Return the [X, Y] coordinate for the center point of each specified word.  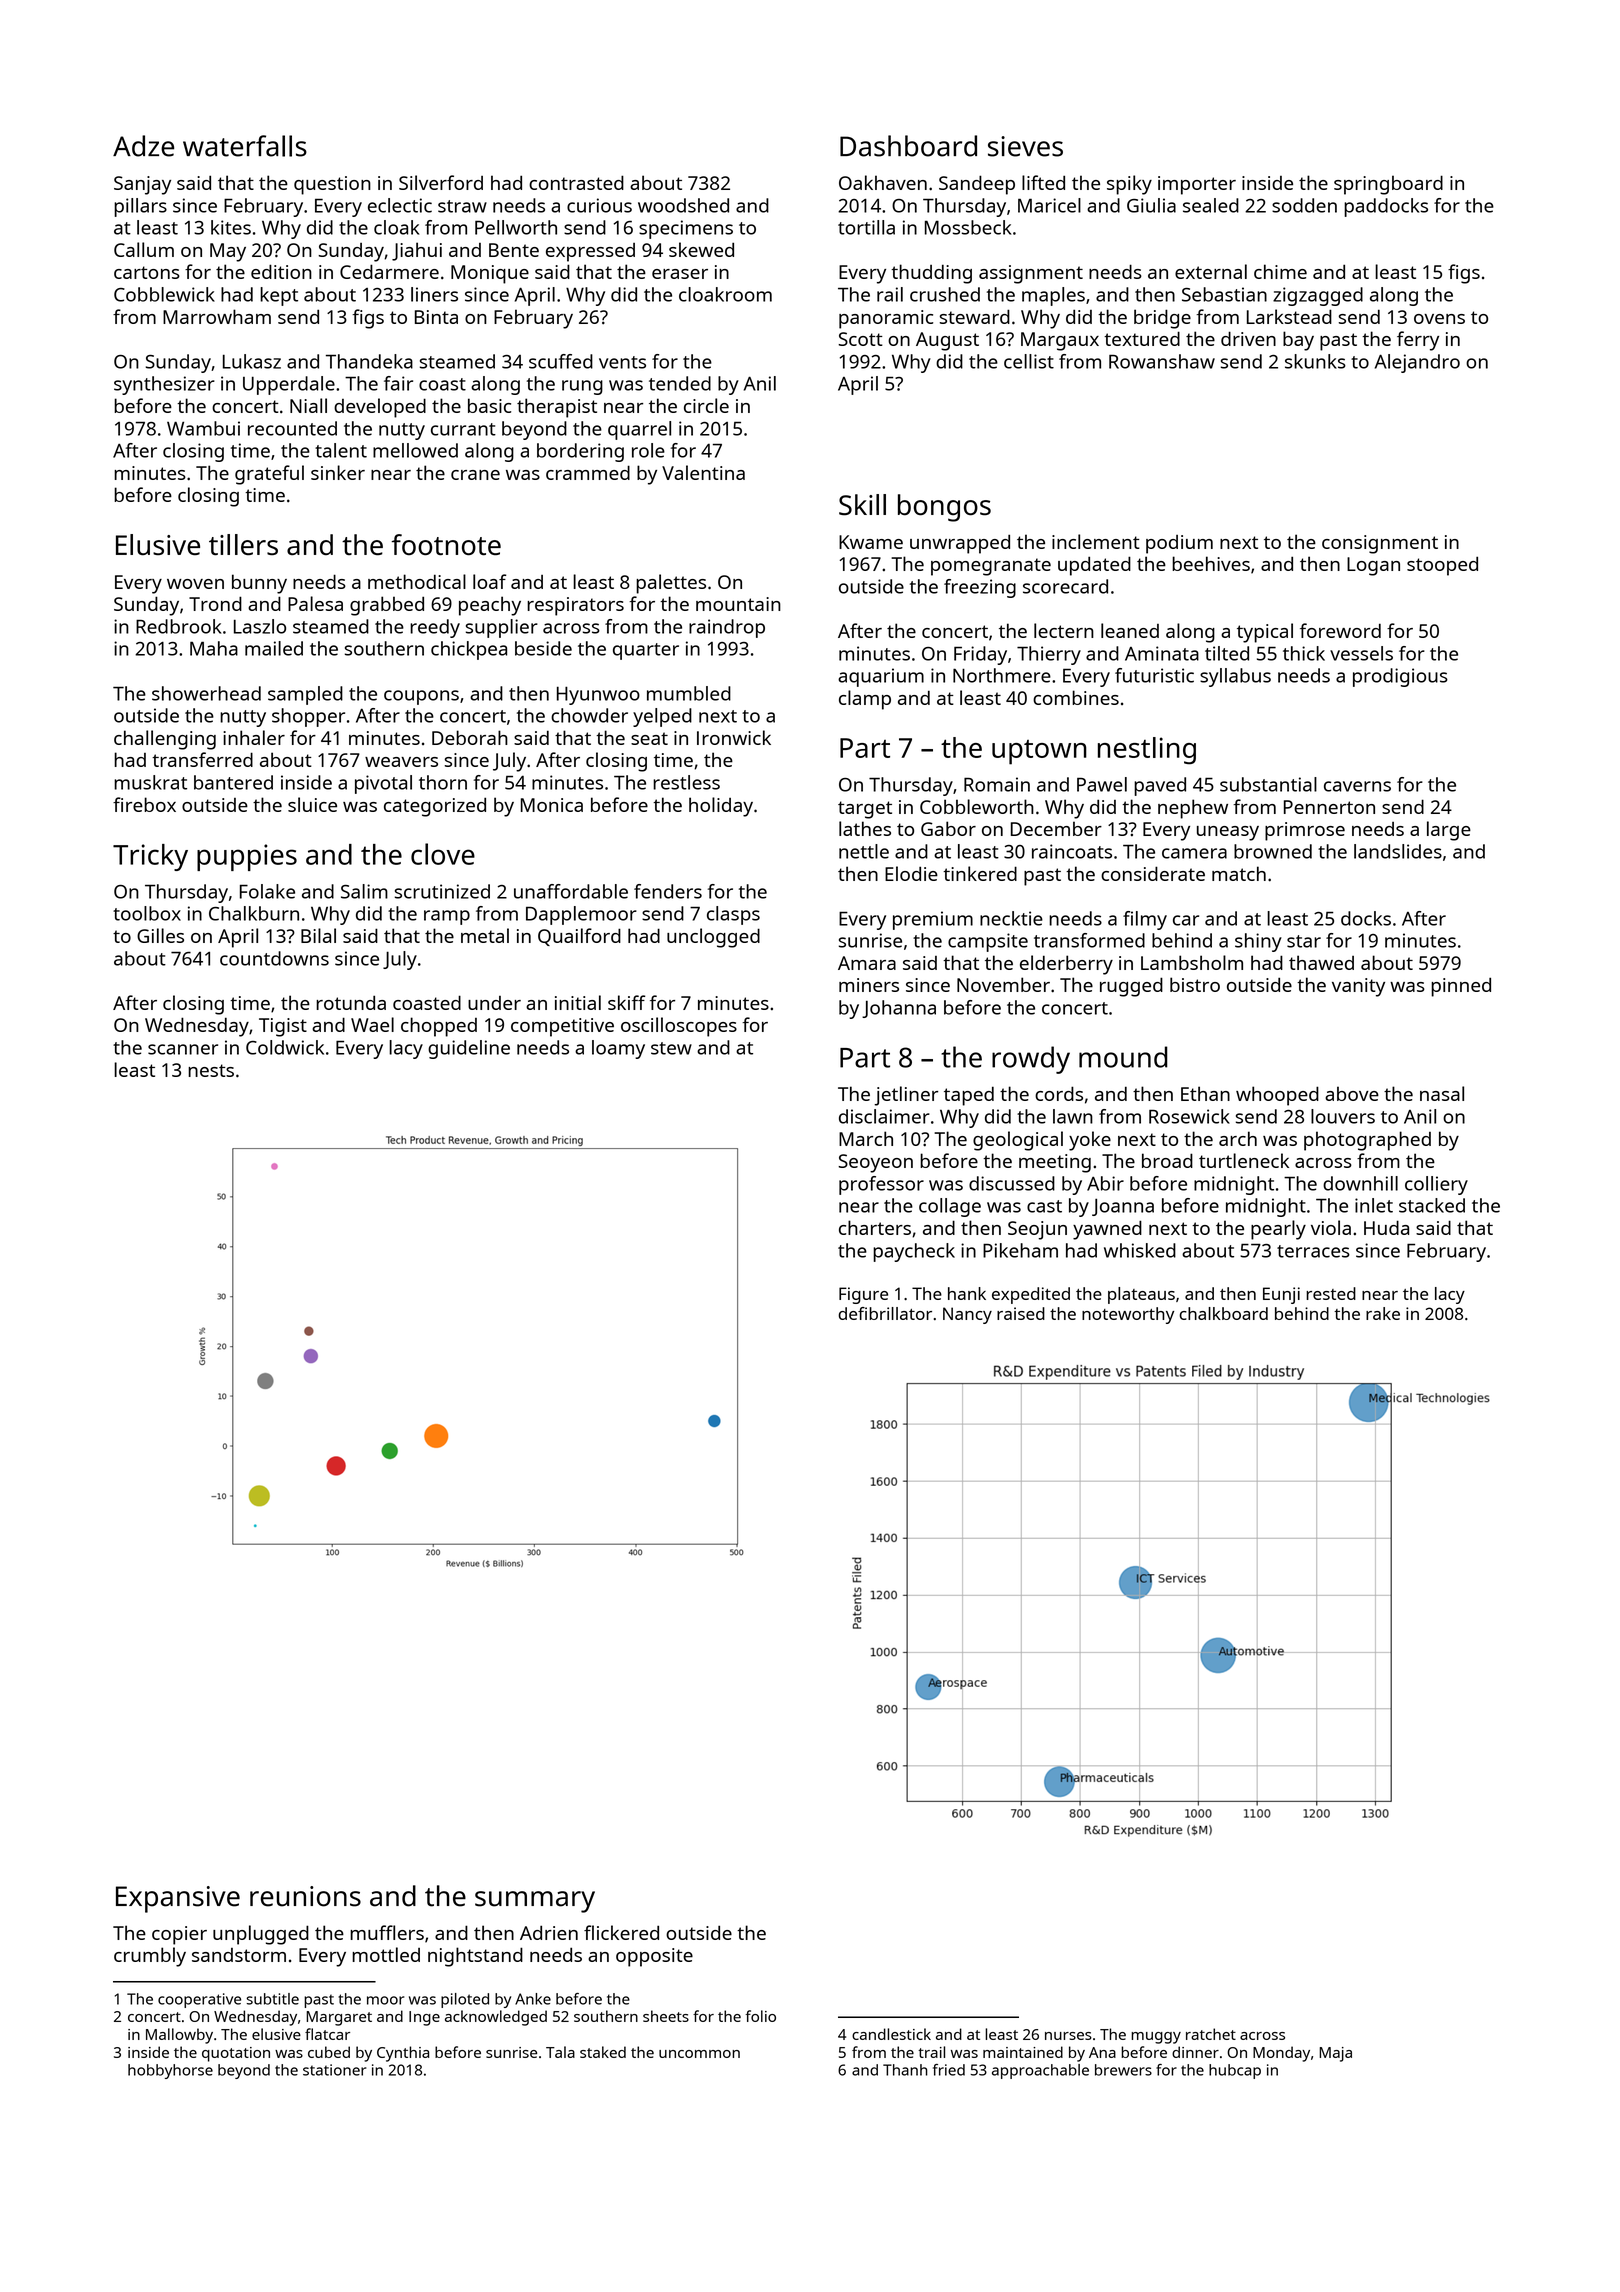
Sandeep [977, 185]
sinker [338, 472]
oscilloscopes [679, 1027]
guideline [469, 1049]
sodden [1304, 205]
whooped [1277, 1096]
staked [603, 2052]
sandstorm [239, 1955]
